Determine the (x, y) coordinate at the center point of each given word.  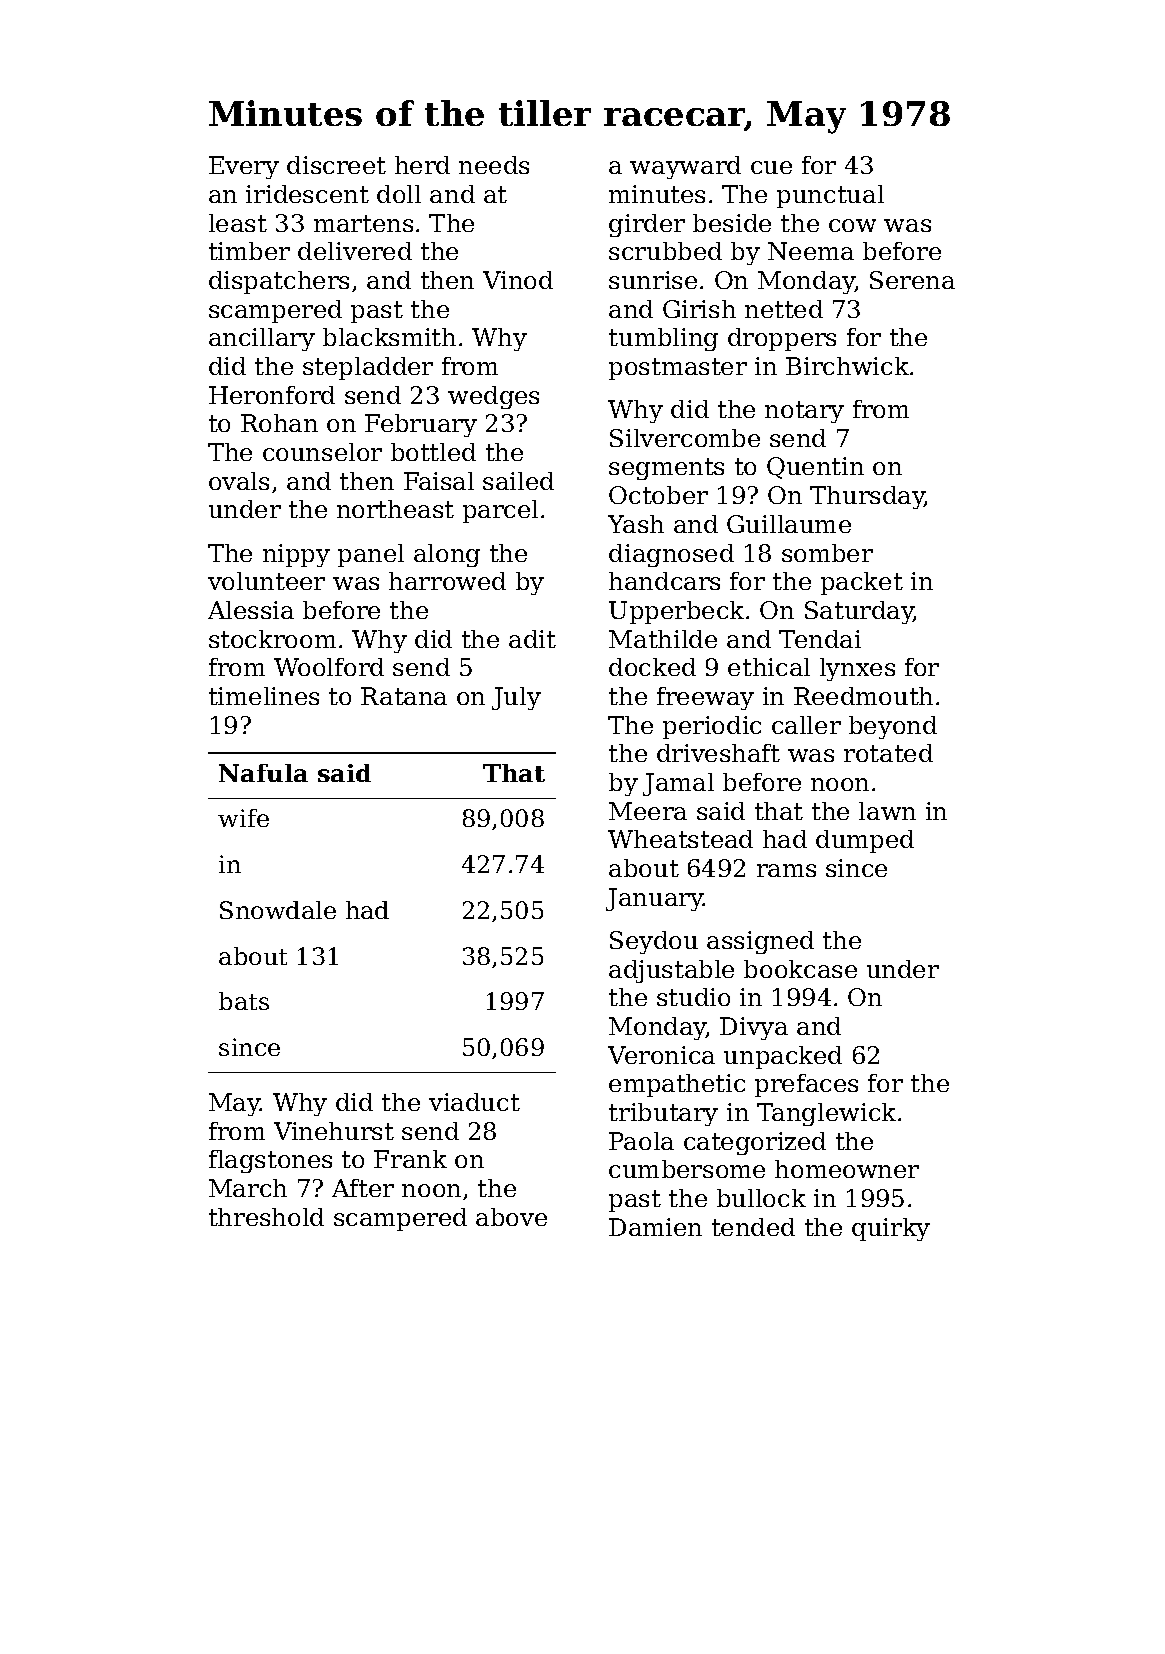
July (516, 698)
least (238, 223)
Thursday (867, 497)
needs (494, 165)
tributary (663, 1114)
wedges (493, 397)
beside (732, 223)
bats (244, 1001)
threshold (266, 1217)
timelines (264, 696)
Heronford (272, 395)
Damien (655, 1227)
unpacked (783, 1057)
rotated (888, 753)
